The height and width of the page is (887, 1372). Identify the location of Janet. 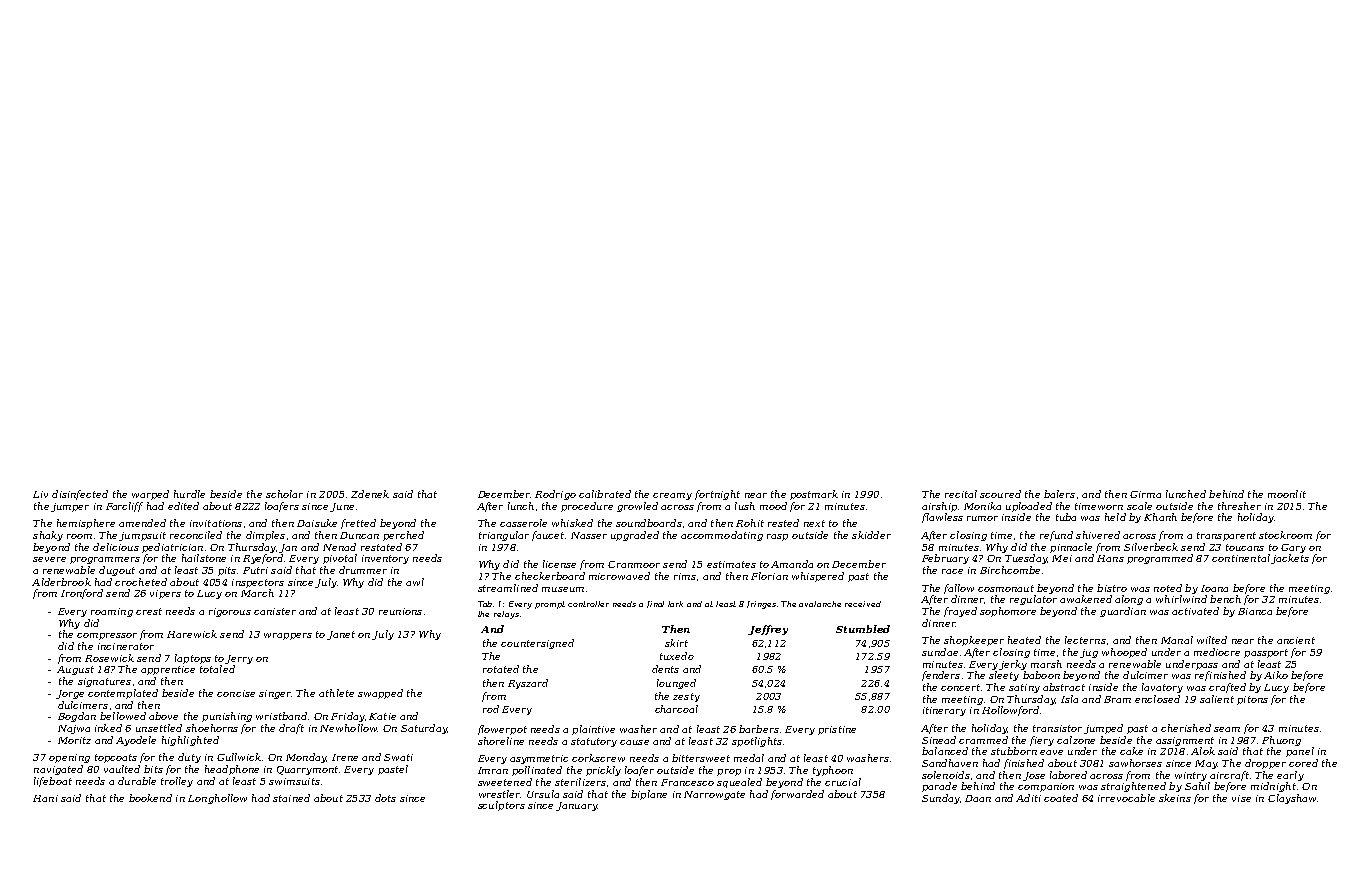
(341, 635).
